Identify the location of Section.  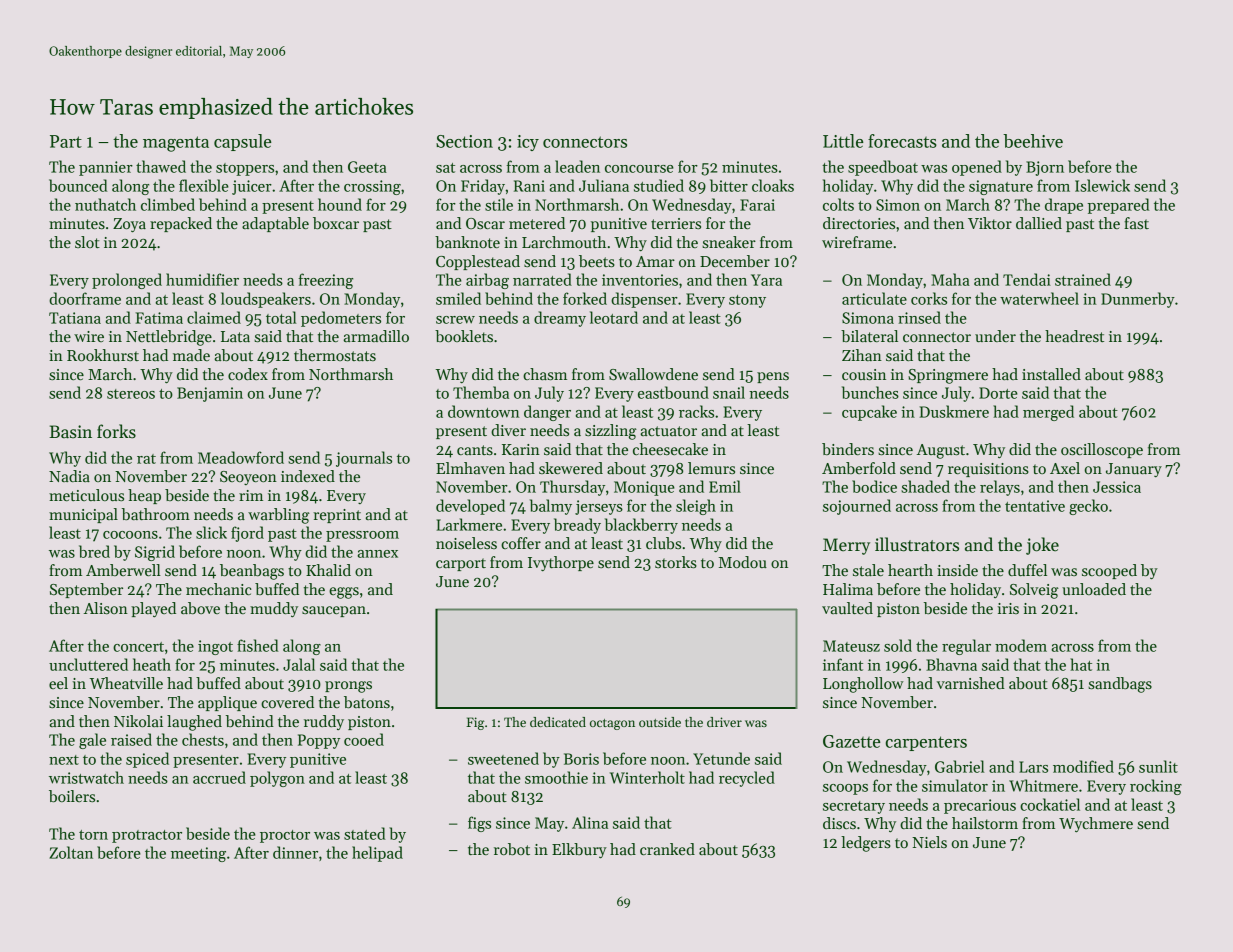
(464, 141).
